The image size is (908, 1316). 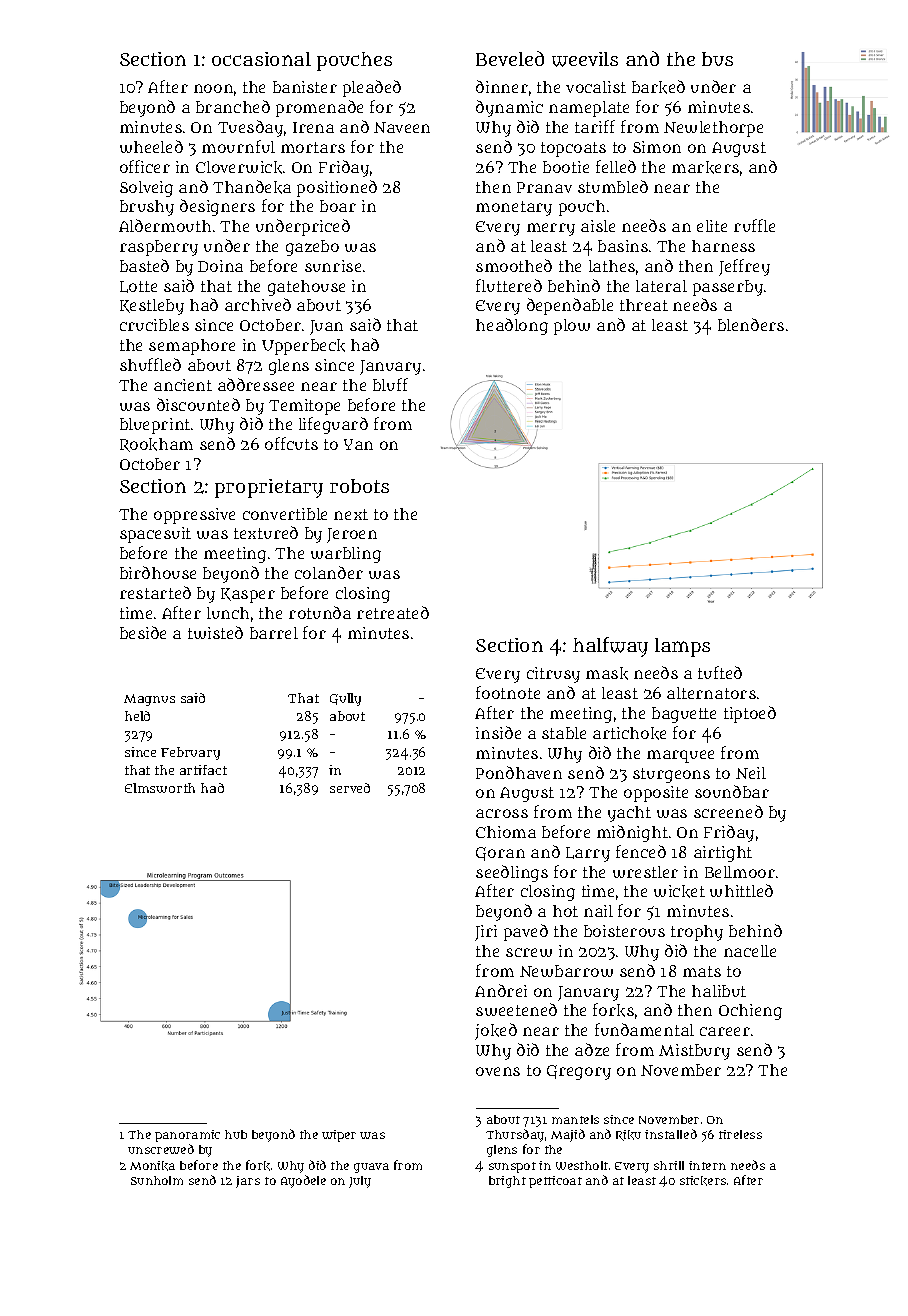 I want to click on lamps, so click(x=682, y=647).
